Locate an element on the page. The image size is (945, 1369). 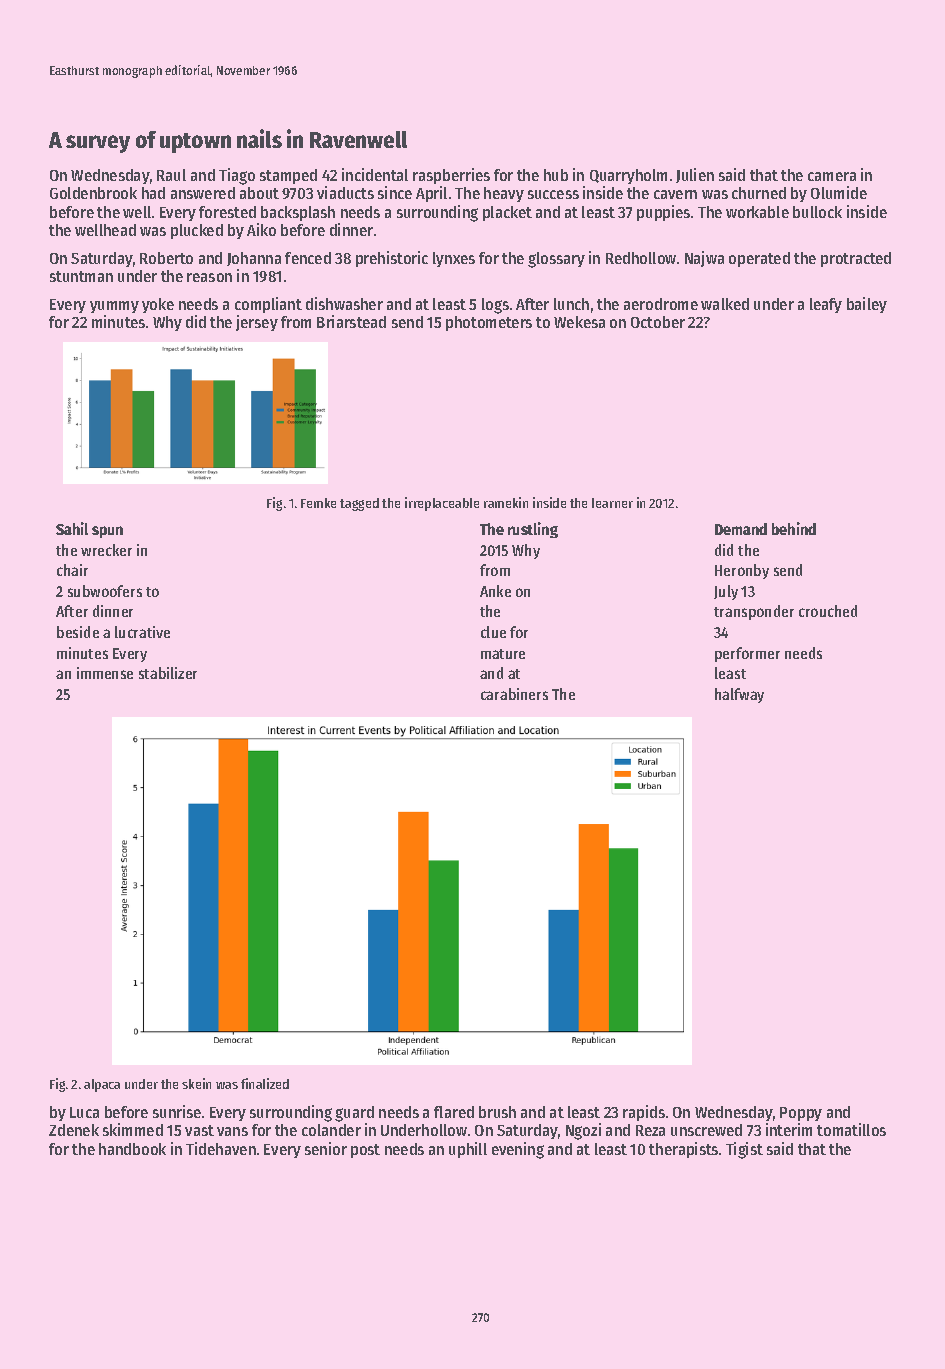
Anke is located at coordinates (495, 591).
